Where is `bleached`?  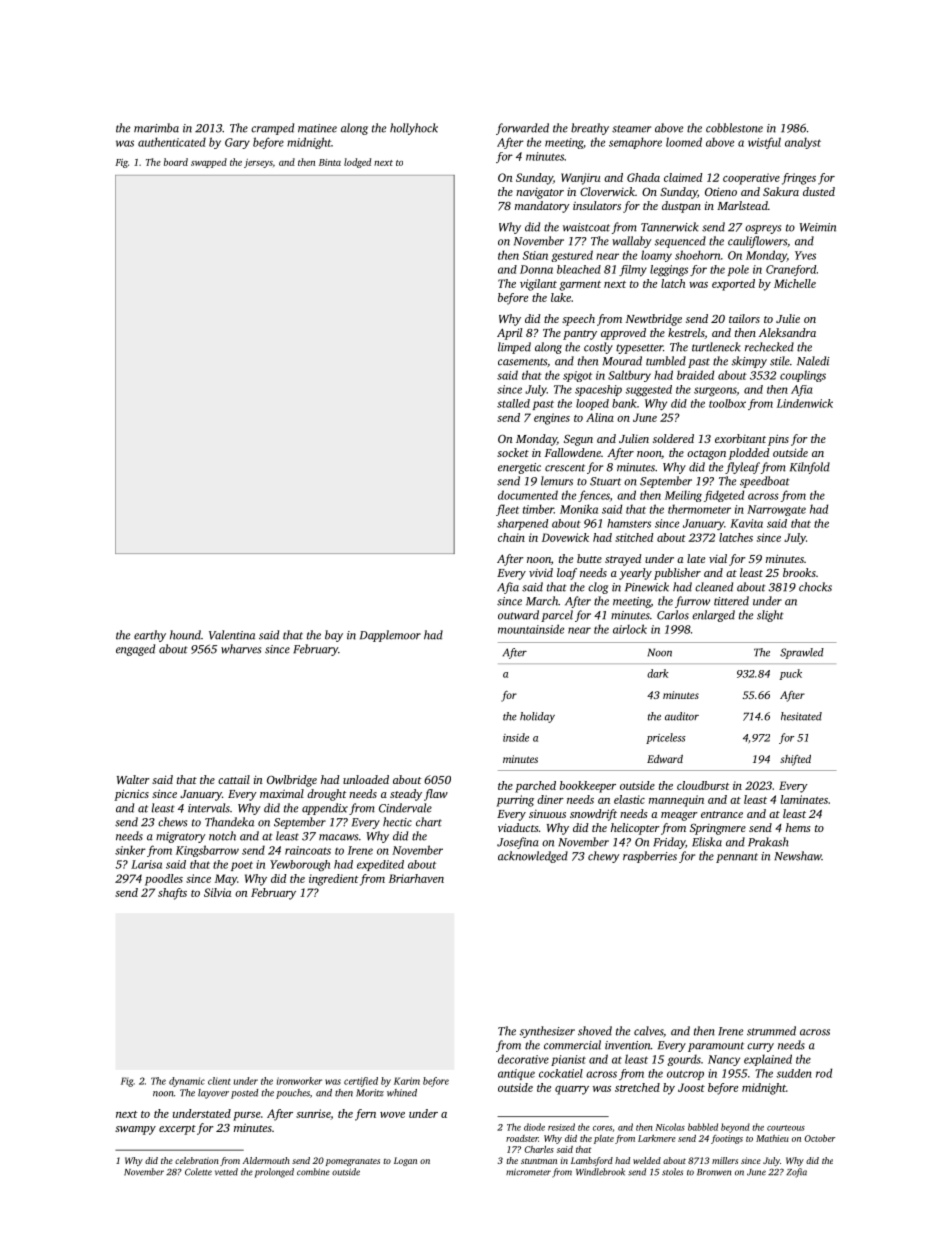 bleached is located at coordinates (579, 269).
